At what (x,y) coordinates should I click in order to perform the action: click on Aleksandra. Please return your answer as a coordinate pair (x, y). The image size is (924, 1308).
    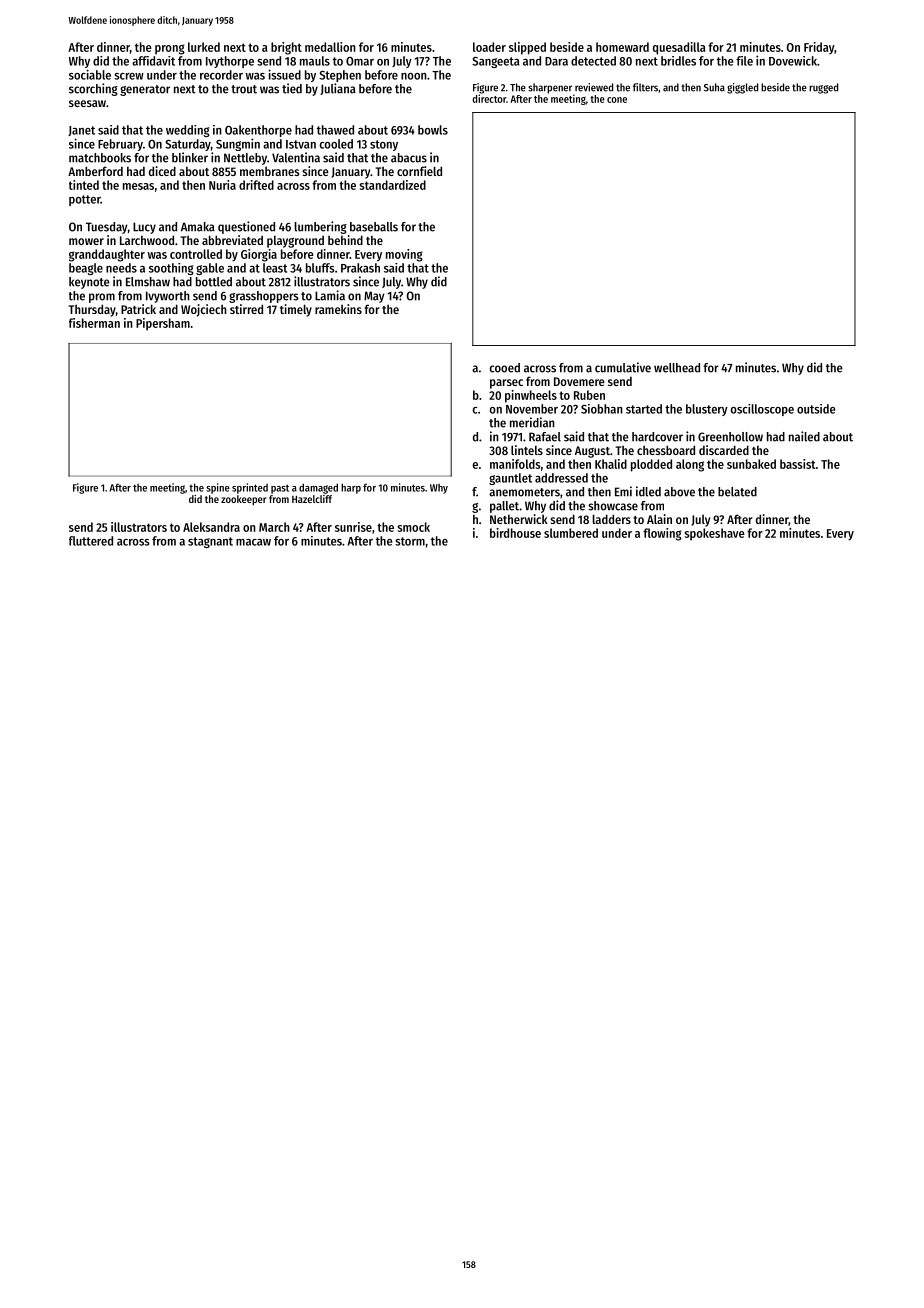
    Looking at the image, I should click on (211, 527).
